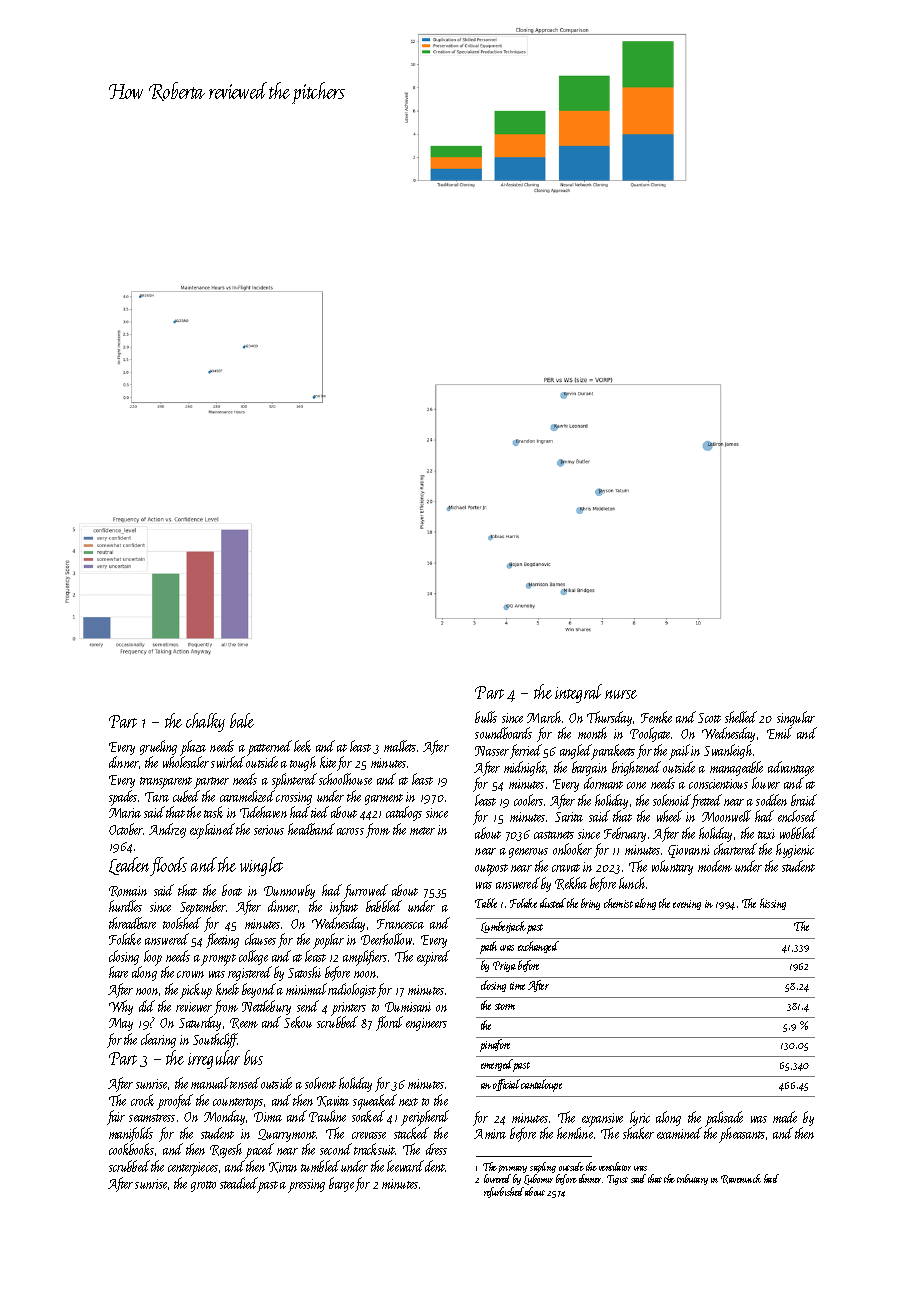 The width and height of the screenshot is (924, 1308). I want to click on hissing, so click(773, 904).
